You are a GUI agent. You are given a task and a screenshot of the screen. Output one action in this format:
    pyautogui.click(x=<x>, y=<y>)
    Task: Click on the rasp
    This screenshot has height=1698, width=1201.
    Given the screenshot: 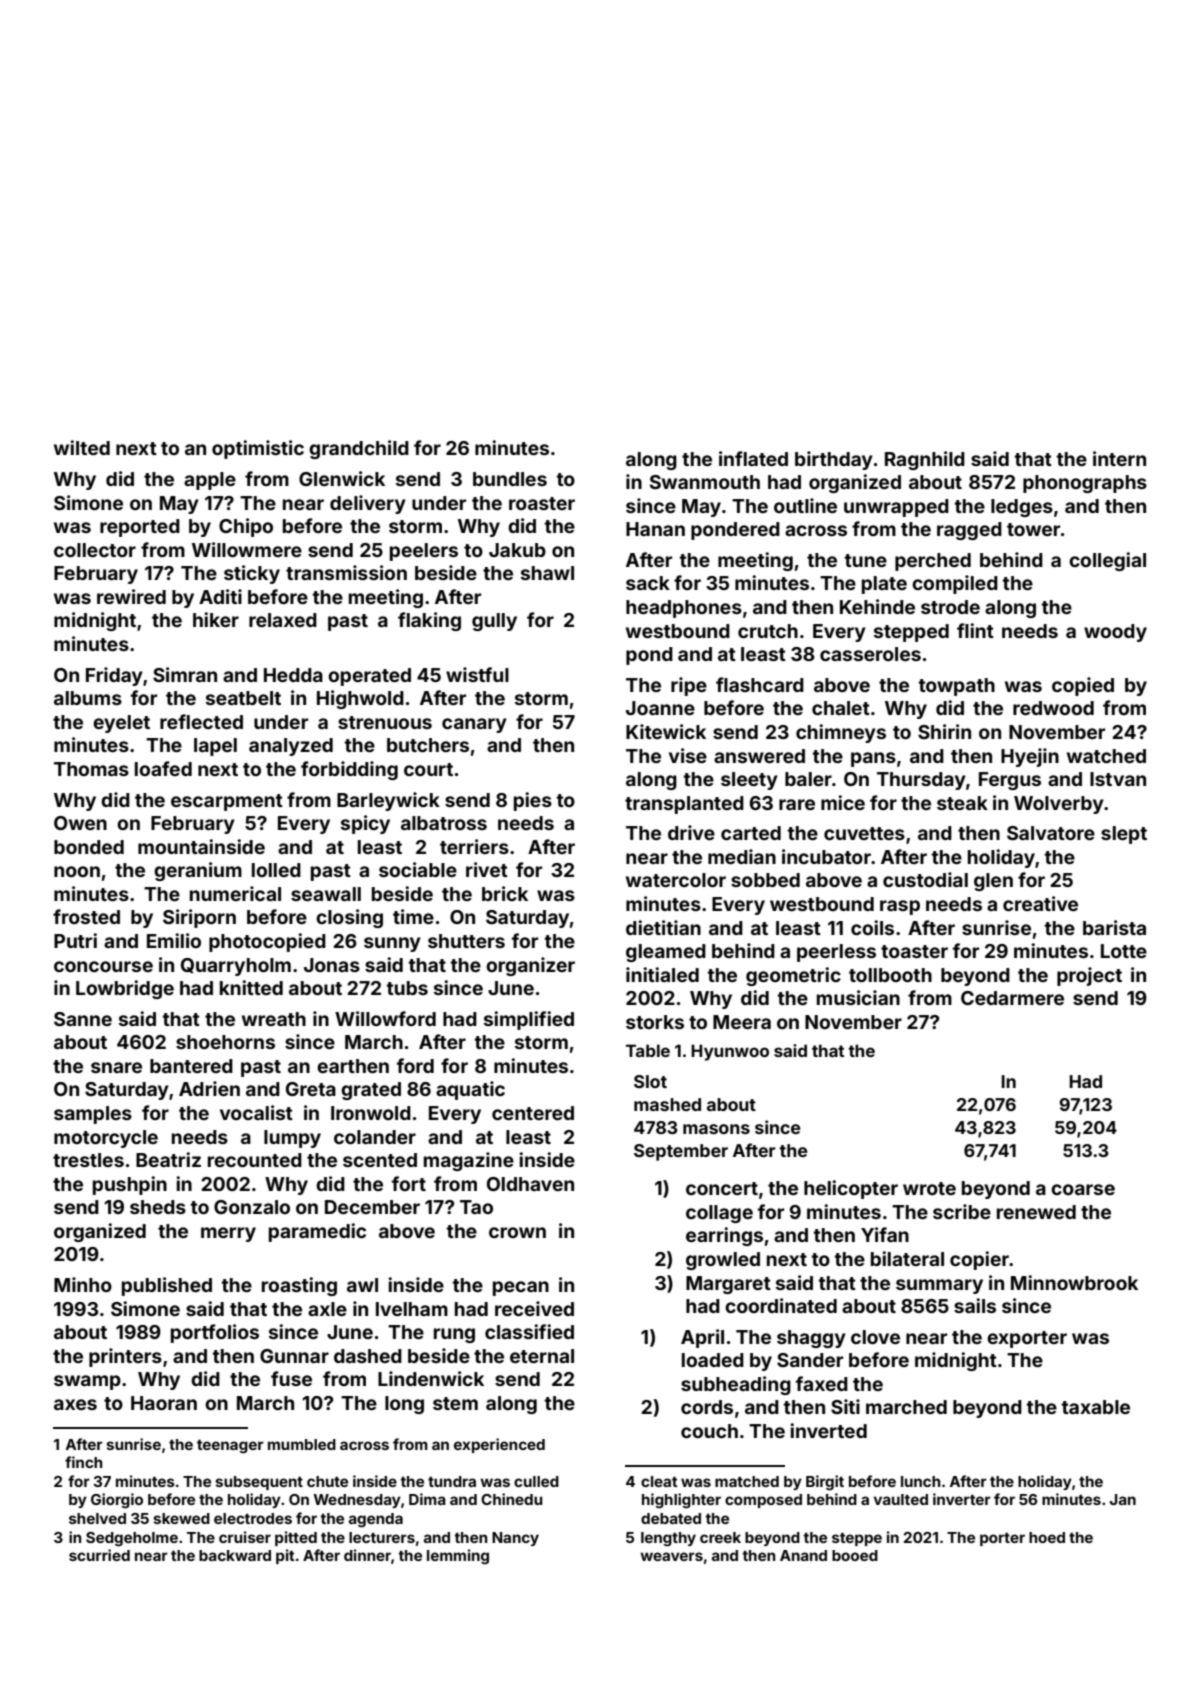 What is the action you would take?
    pyautogui.click(x=900, y=907)
